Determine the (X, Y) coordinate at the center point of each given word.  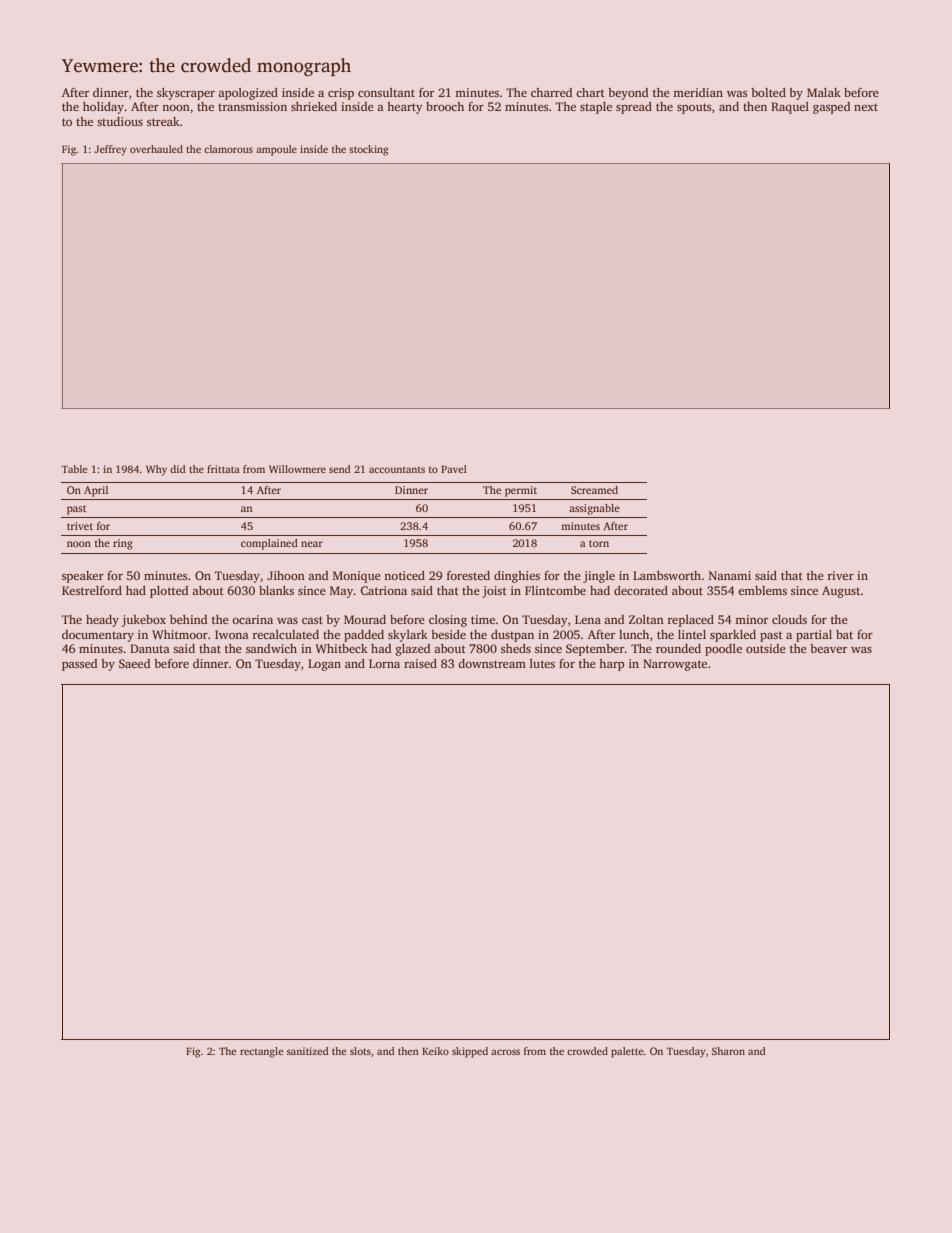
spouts (694, 108)
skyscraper (186, 94)
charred (551, 92)
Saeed (134, 663)
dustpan (512, 636)
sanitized (308, 1051)
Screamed (594, 490)
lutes (542, 663)
